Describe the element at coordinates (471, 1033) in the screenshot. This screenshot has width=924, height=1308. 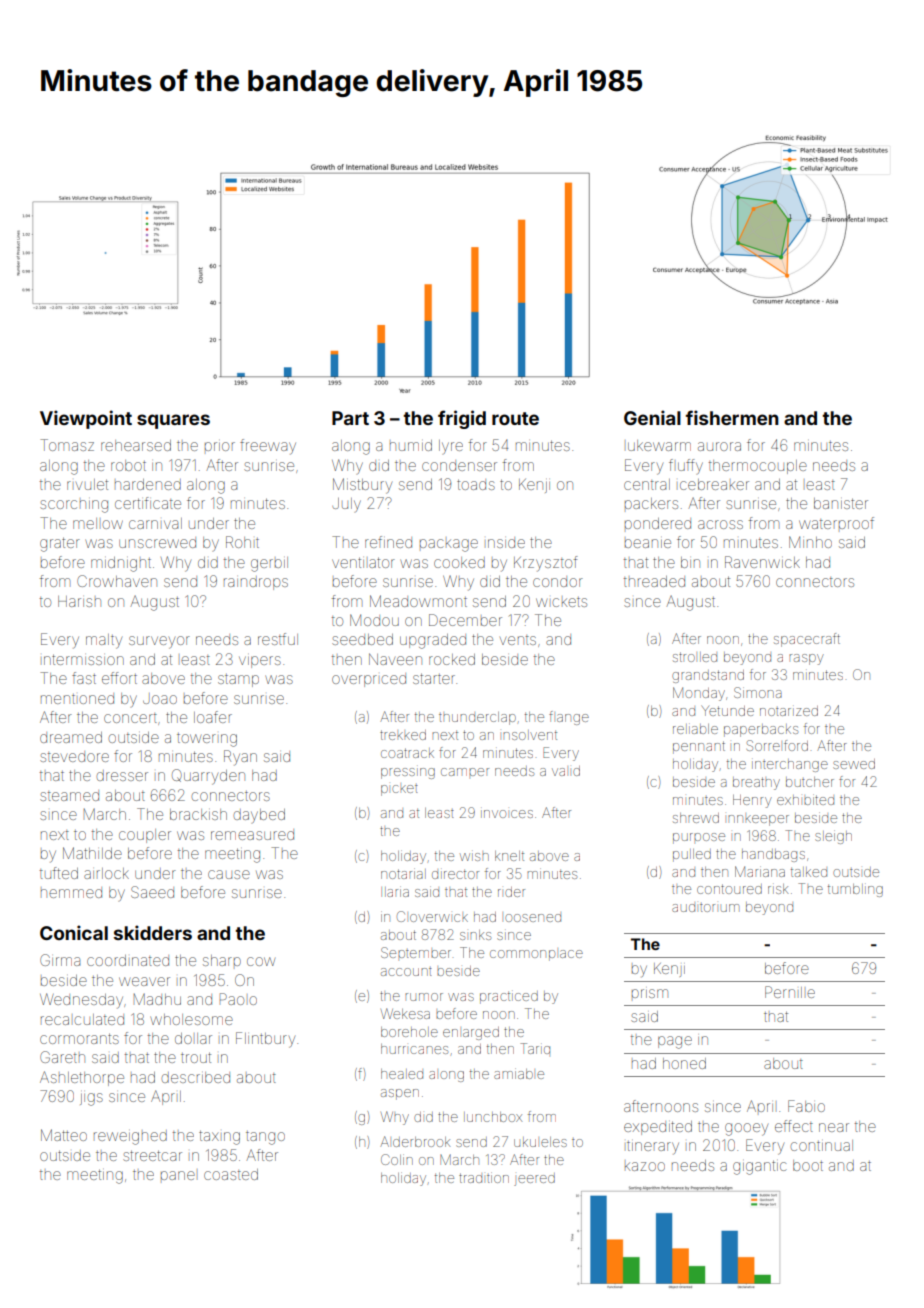
I see `enlarged` at that location.
